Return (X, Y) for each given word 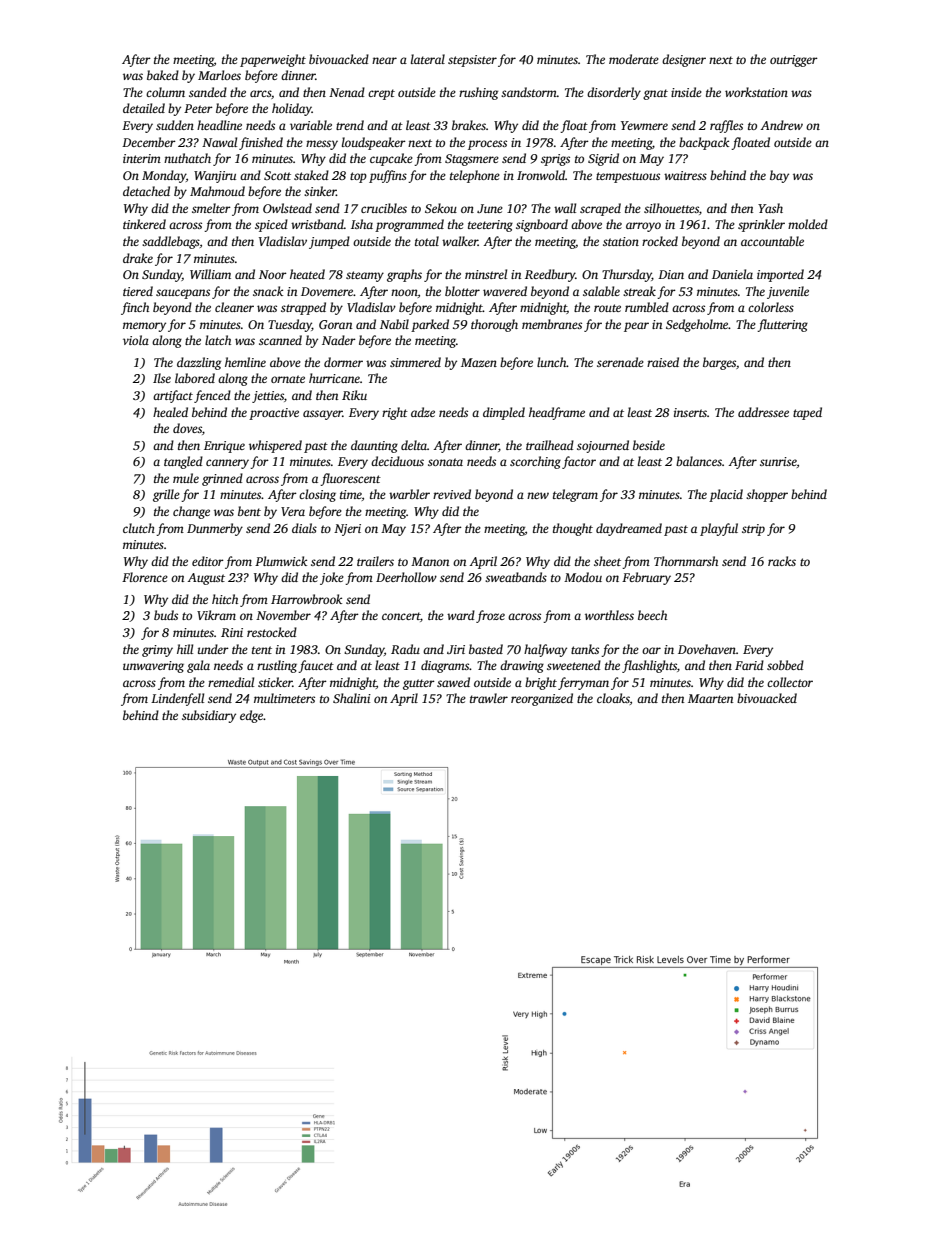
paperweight (273, 60)
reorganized (542, 699)
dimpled (504, 413)
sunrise (778, 461)
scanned (280, 340)
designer (684, 60)
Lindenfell (177, 699)
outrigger (794, 61)
